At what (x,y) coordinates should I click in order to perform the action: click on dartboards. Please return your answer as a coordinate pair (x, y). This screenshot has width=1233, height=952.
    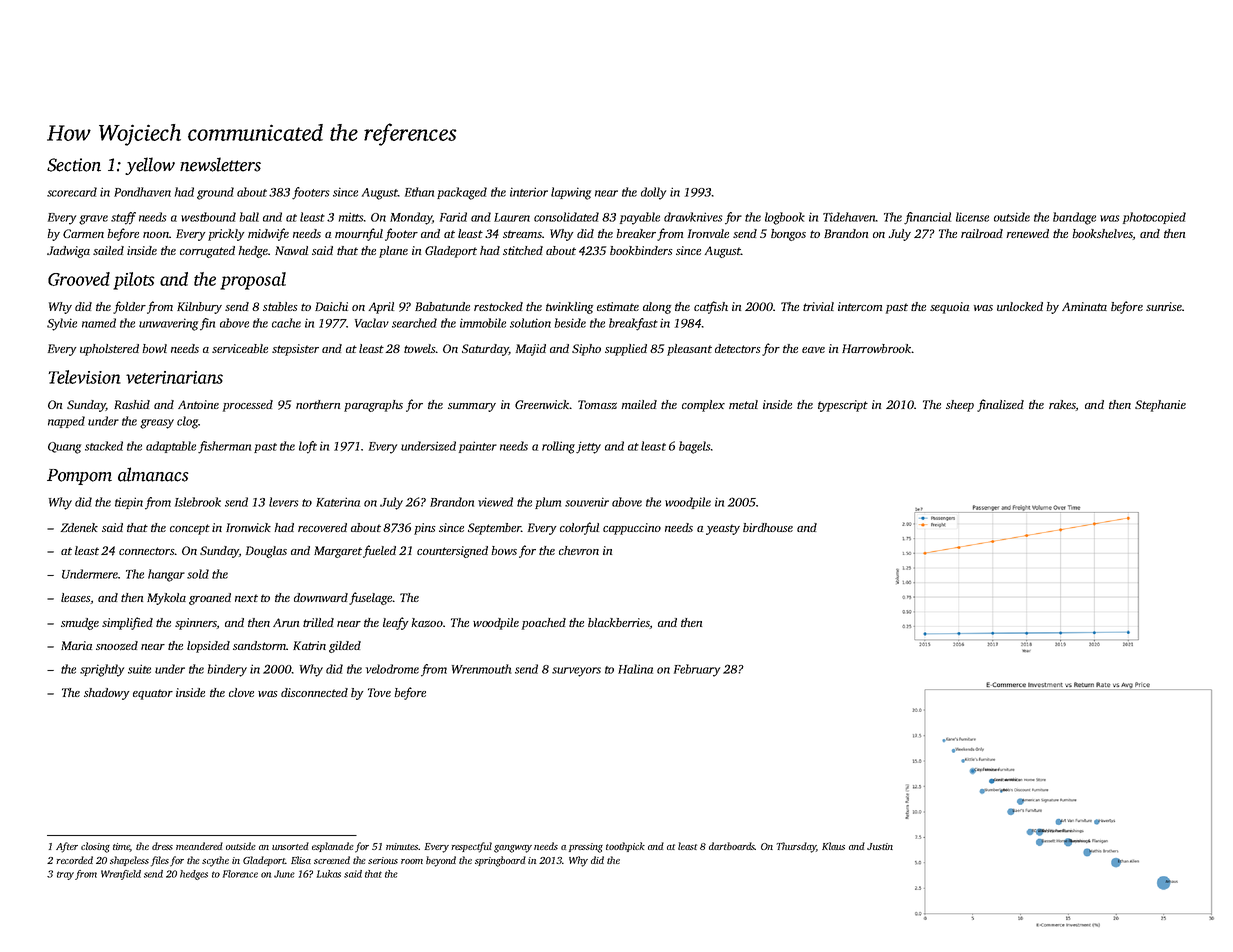
    Looking at the image, I should click on (732, 846).
